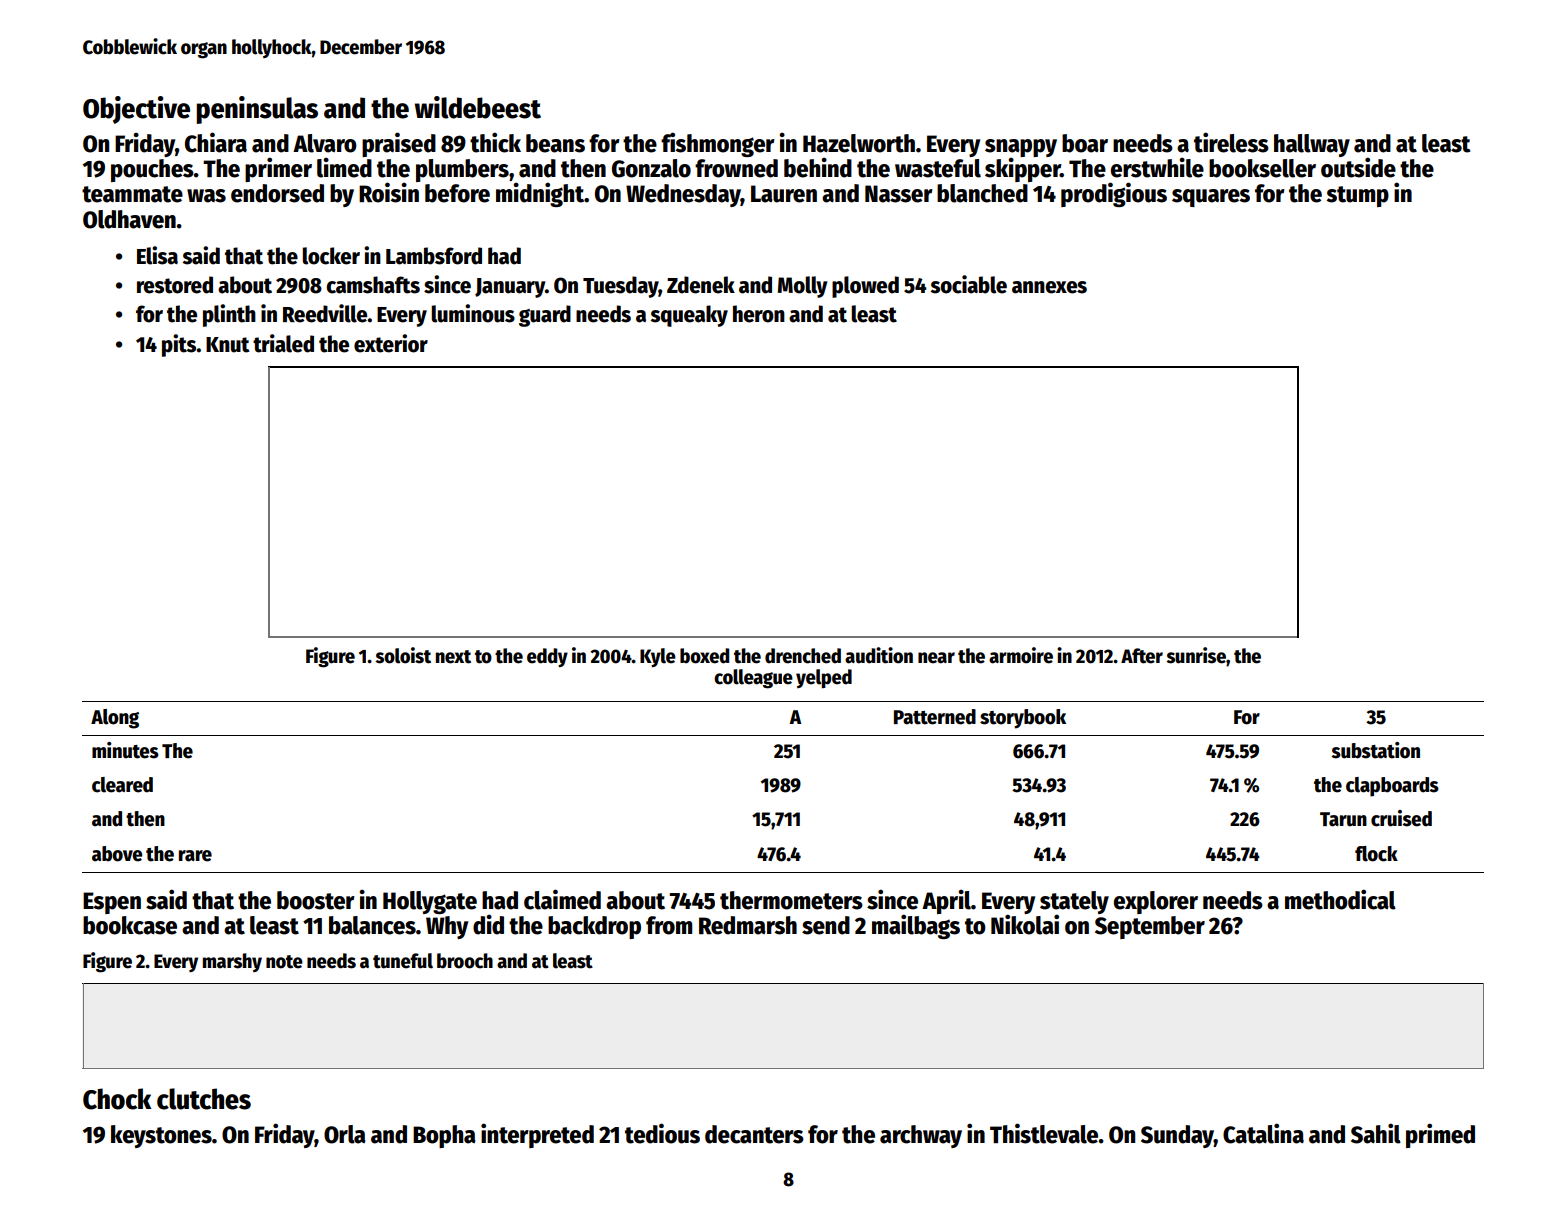  Describe the element at coordinates (453, 657) in the image. I see `next` at that location.
